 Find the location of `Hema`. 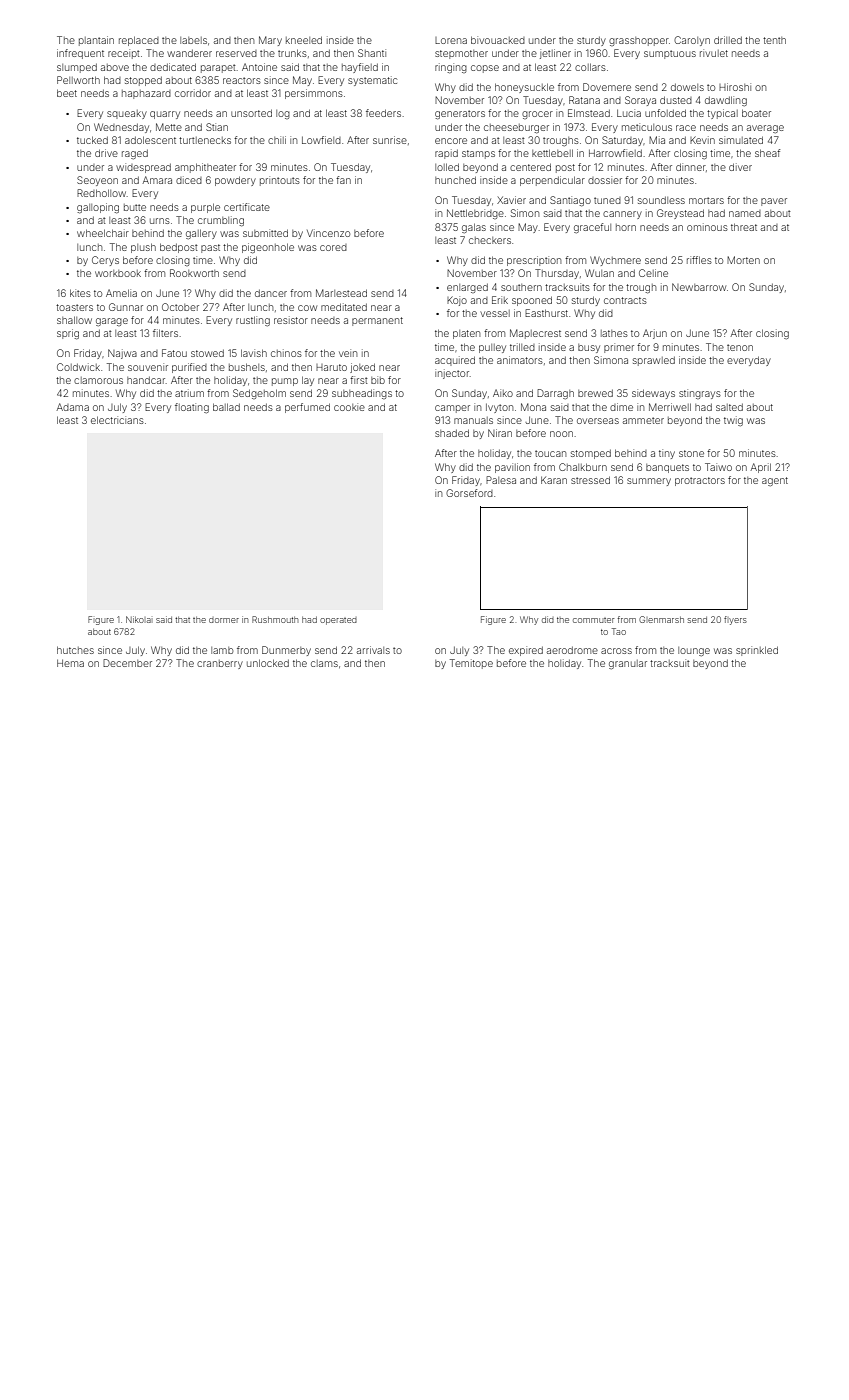

Hema is located at coordinates (70, 663).
